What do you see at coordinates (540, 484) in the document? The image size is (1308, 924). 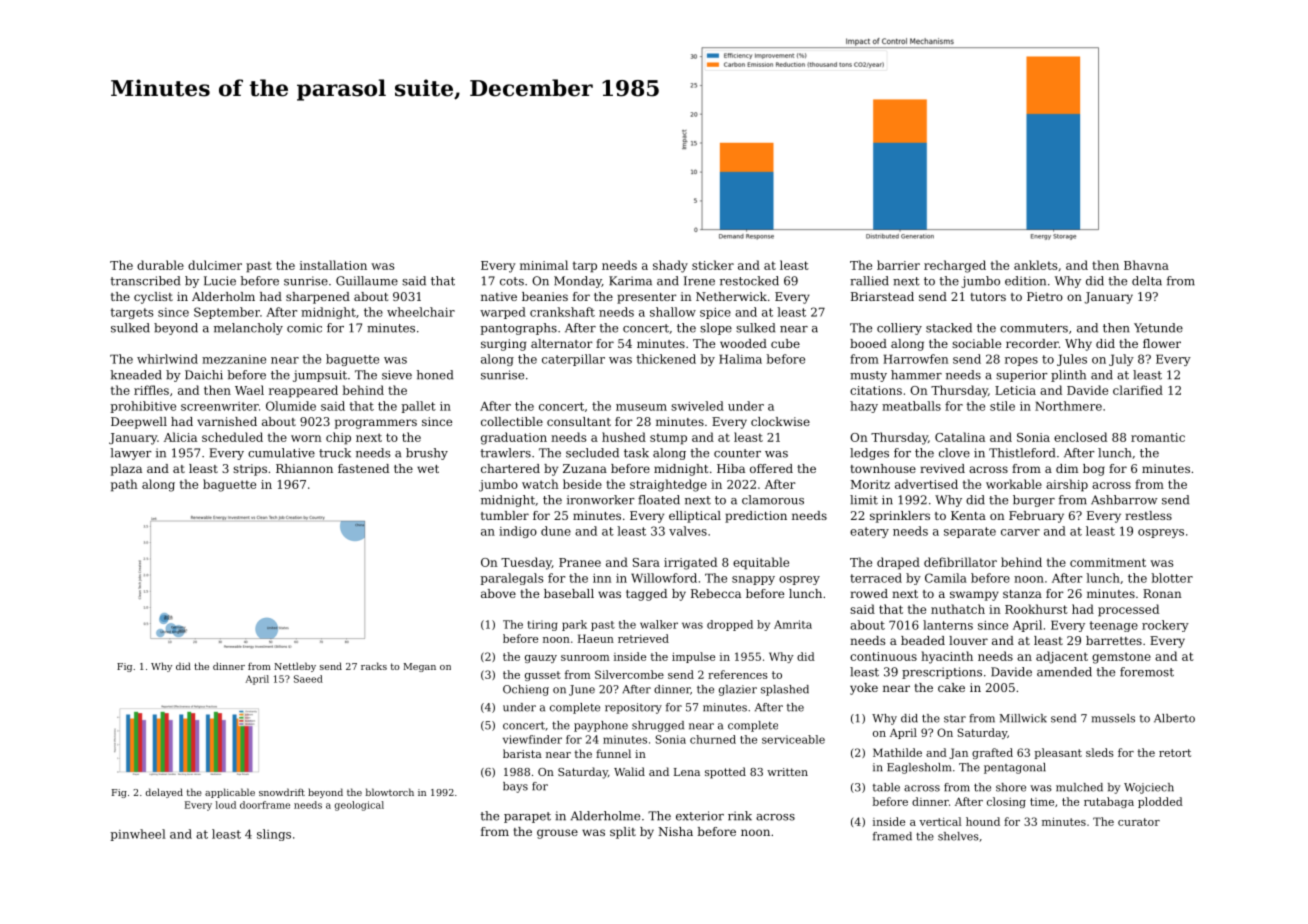 I see `watch` at bounding box center [540, 484].
